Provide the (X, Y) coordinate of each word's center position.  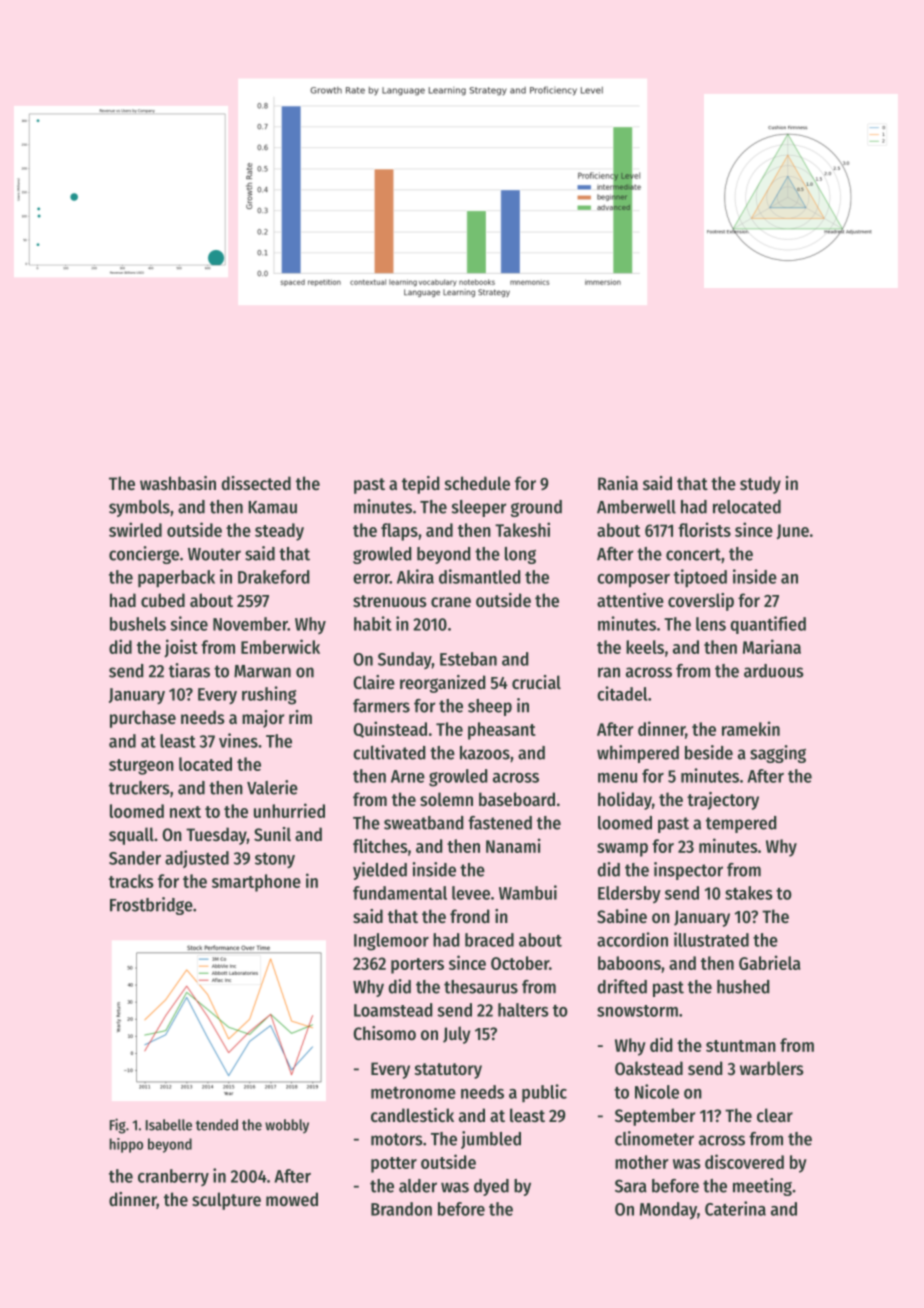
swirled (135, 529)
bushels (138, 624)
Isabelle (169, 1125)
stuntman (741, 1046)
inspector (688, 871)
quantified (768, 625)
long (520, 555)
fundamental (400, 893)
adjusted (197, 859)
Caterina (735, 1208)
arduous (774, 671)
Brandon (401, 1209)
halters (523, 1010)
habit (373, 623)
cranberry (173, 1177)
